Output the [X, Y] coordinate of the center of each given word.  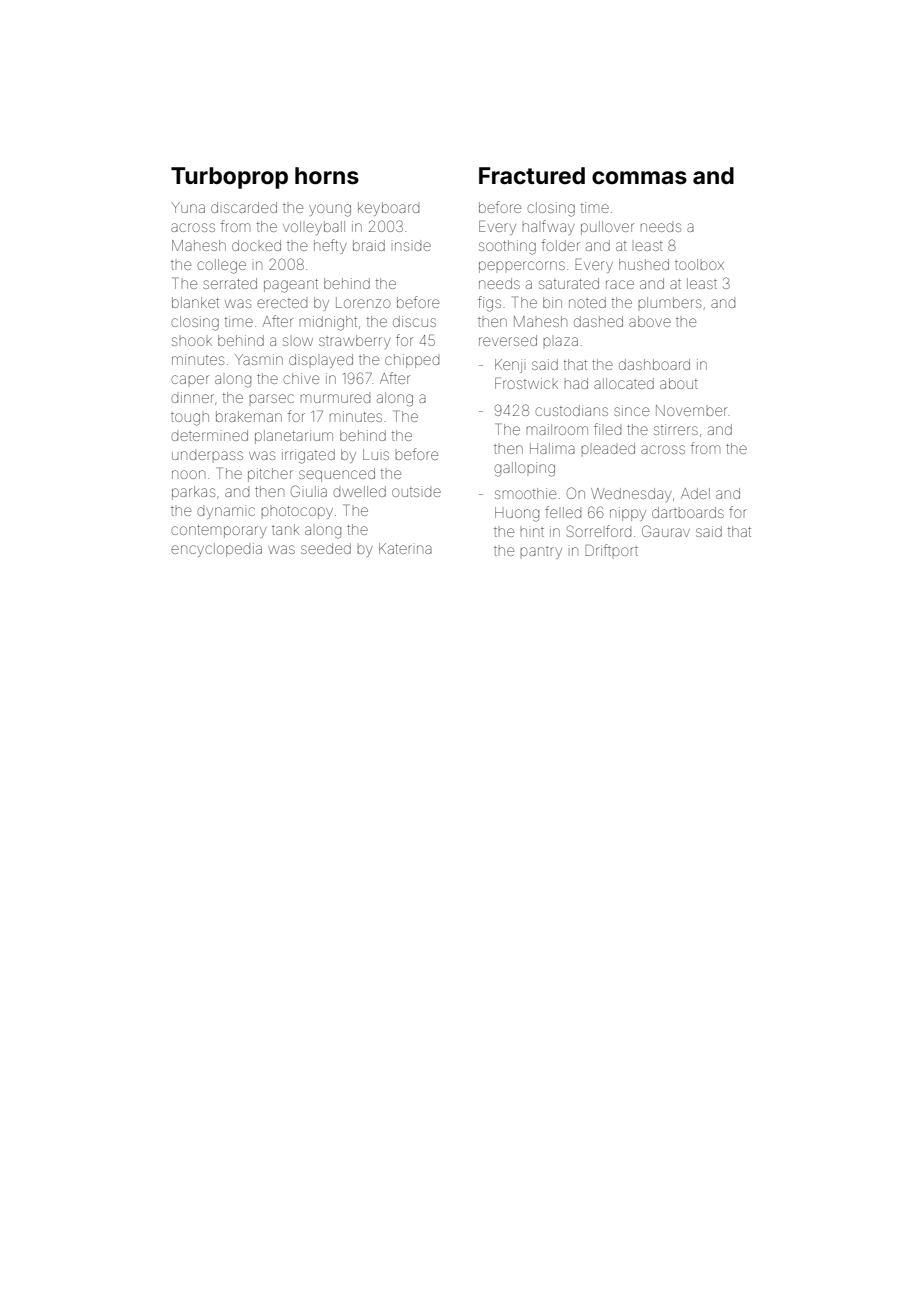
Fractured [532, 176]
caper [190, 379]
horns [327, 176]
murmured [335, 398]
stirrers [676, 429]
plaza [560, 341]
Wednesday [631, 495]
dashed [598, 321]
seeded [326, 548]
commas [639, 178]
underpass [207, 455]
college [221, 266]
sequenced [337, 475]
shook [192, 341]
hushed [644, 264]
